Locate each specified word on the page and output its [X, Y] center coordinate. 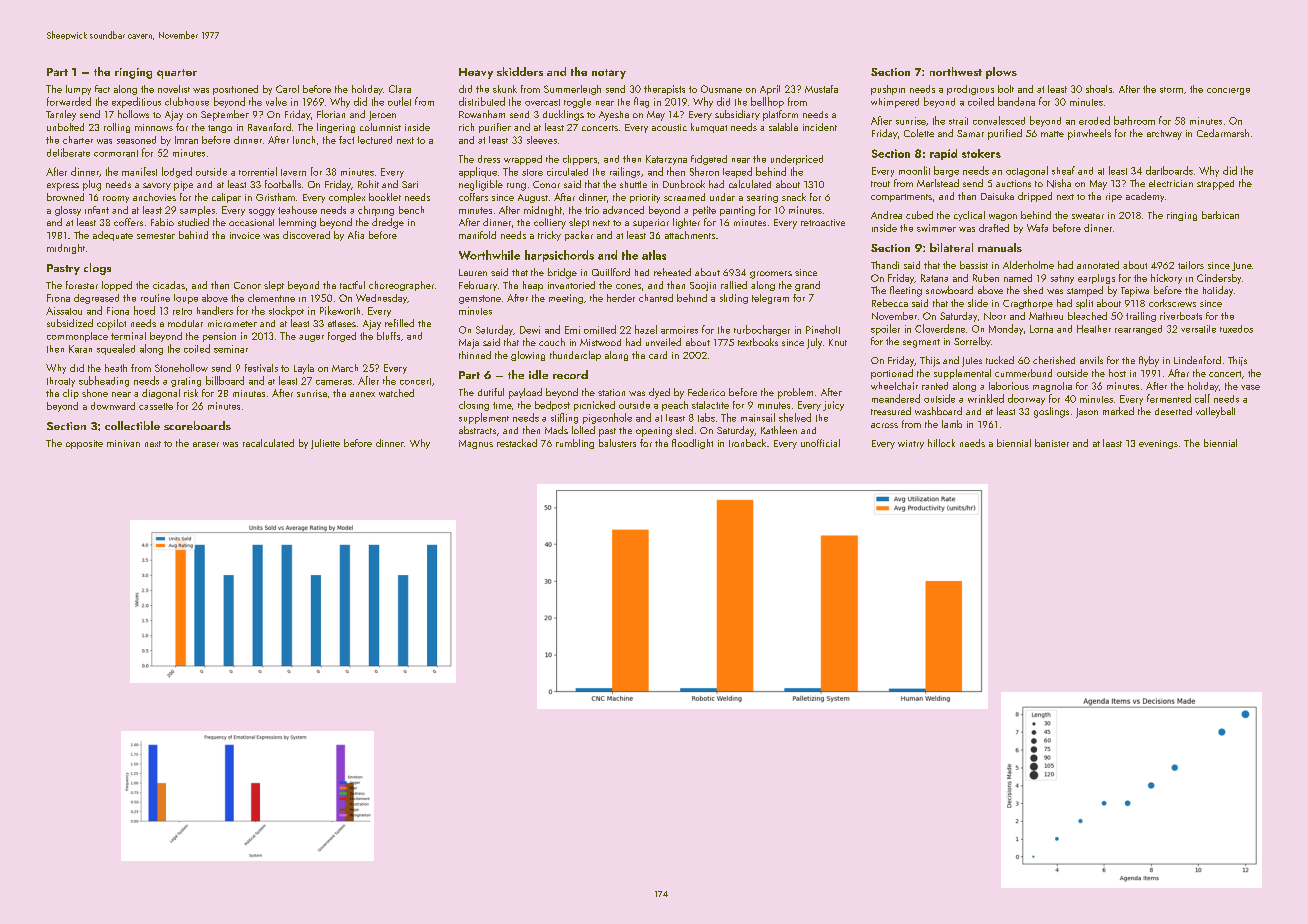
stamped [1085, 291]
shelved [795, 417]
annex [362, 394]
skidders [520, 71]
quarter [177, 74]
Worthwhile [489, 255]
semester [156, 236]
